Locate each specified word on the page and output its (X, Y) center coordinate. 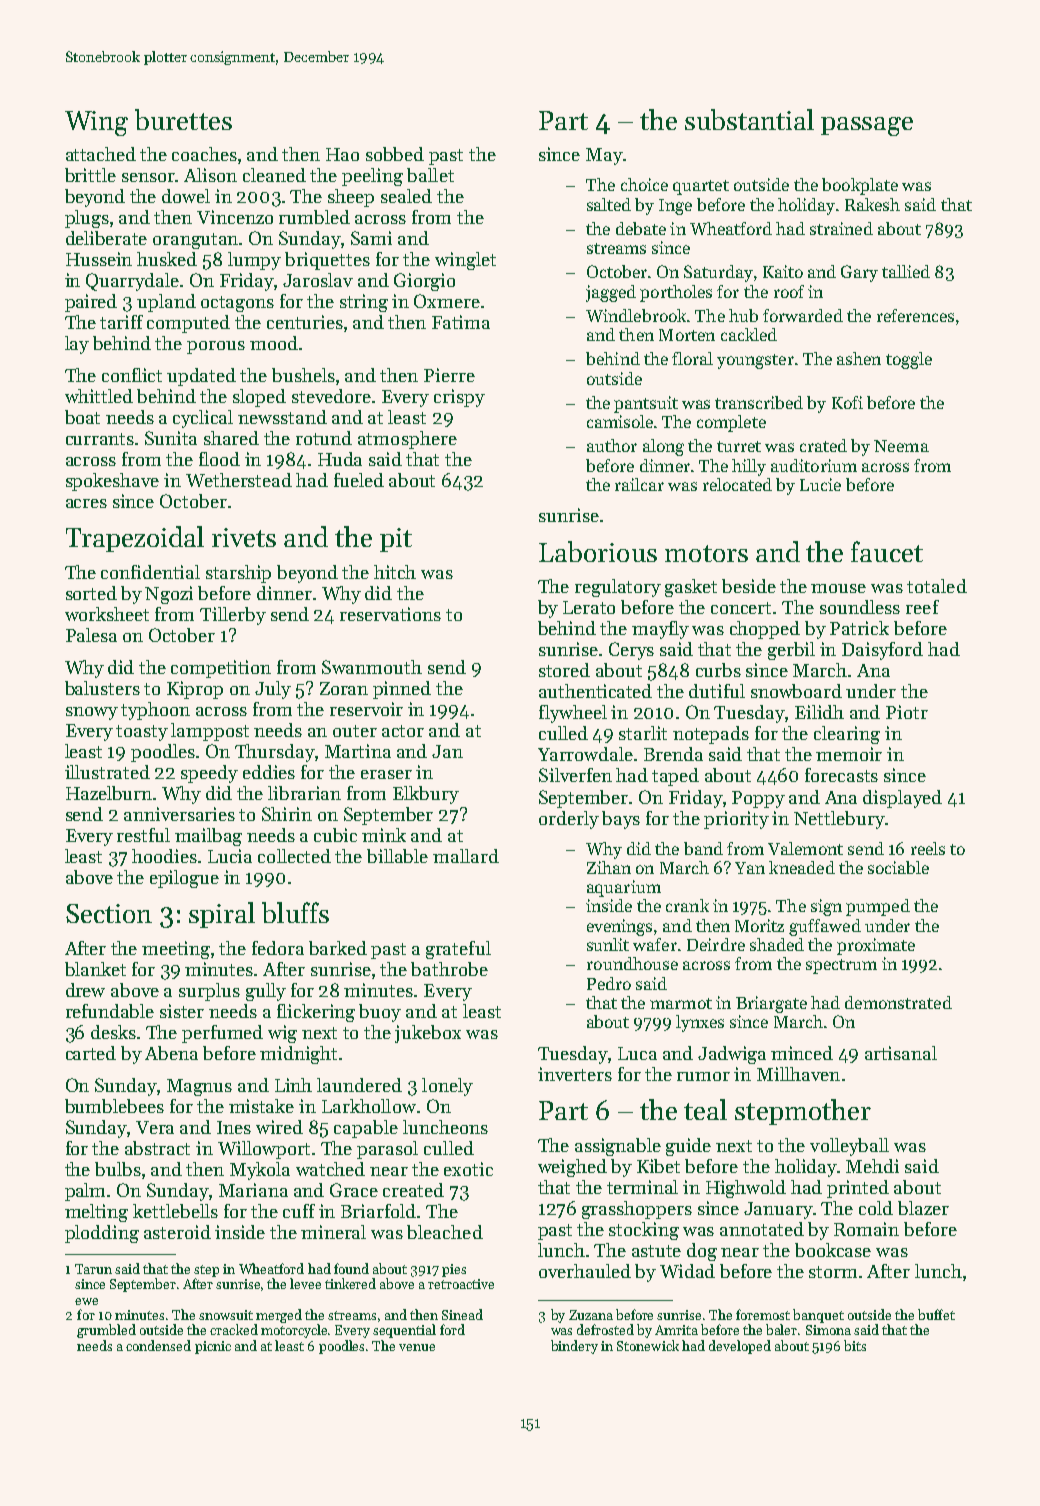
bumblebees (114, 1106)
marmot (681, 1003)
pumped (878, 907)
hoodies (164, 856)
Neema (901, 446)
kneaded (802, 867)
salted (609, 204)
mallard (466, 856)
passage (867, 126)
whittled (99, 396)
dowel (186, 196)
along (663, 447)
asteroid (177, 1232)
